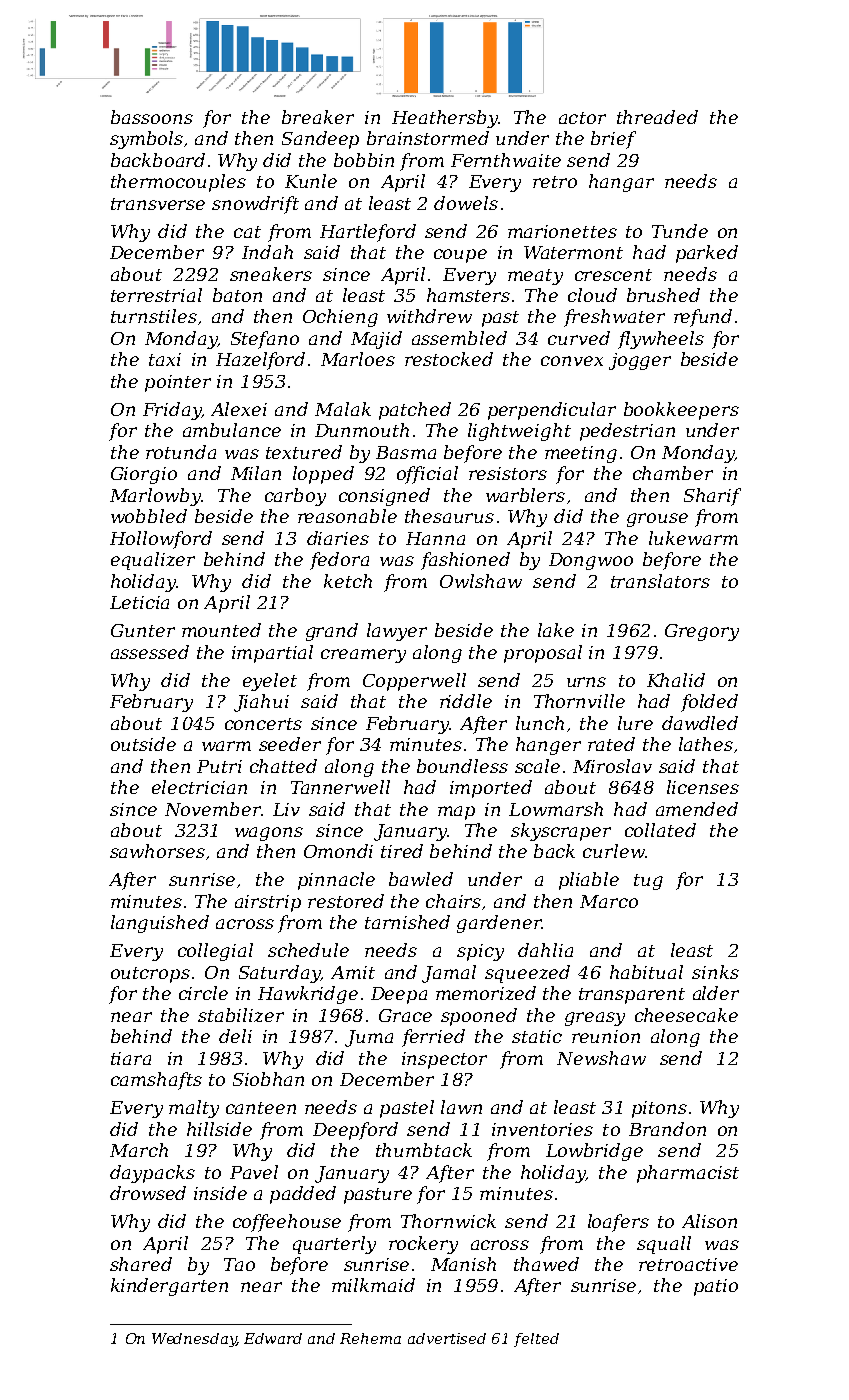 The image size is (849, 1400). I want to click on transverse, so click(158, 204).
